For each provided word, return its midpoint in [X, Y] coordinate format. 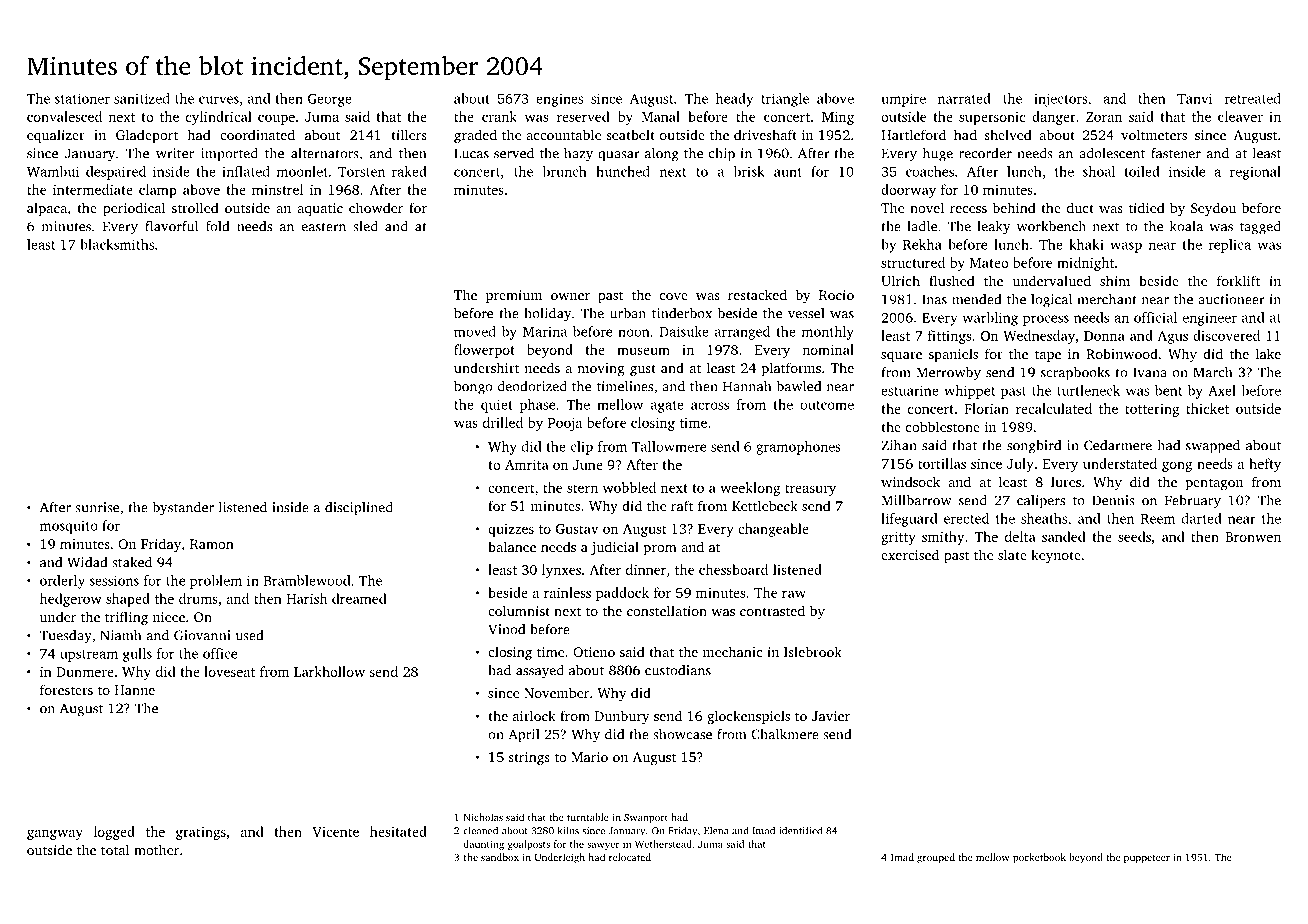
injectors [1061, 100]
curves [219, 100]
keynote [1056, 556]
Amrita [527, 465]
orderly [62, 582]
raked [409, 171]
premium [514, 296]
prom [660, 550]
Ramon [212, 544]
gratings [201, 833]
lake [1268, 353]
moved [475, 331]
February [1193, 502]
